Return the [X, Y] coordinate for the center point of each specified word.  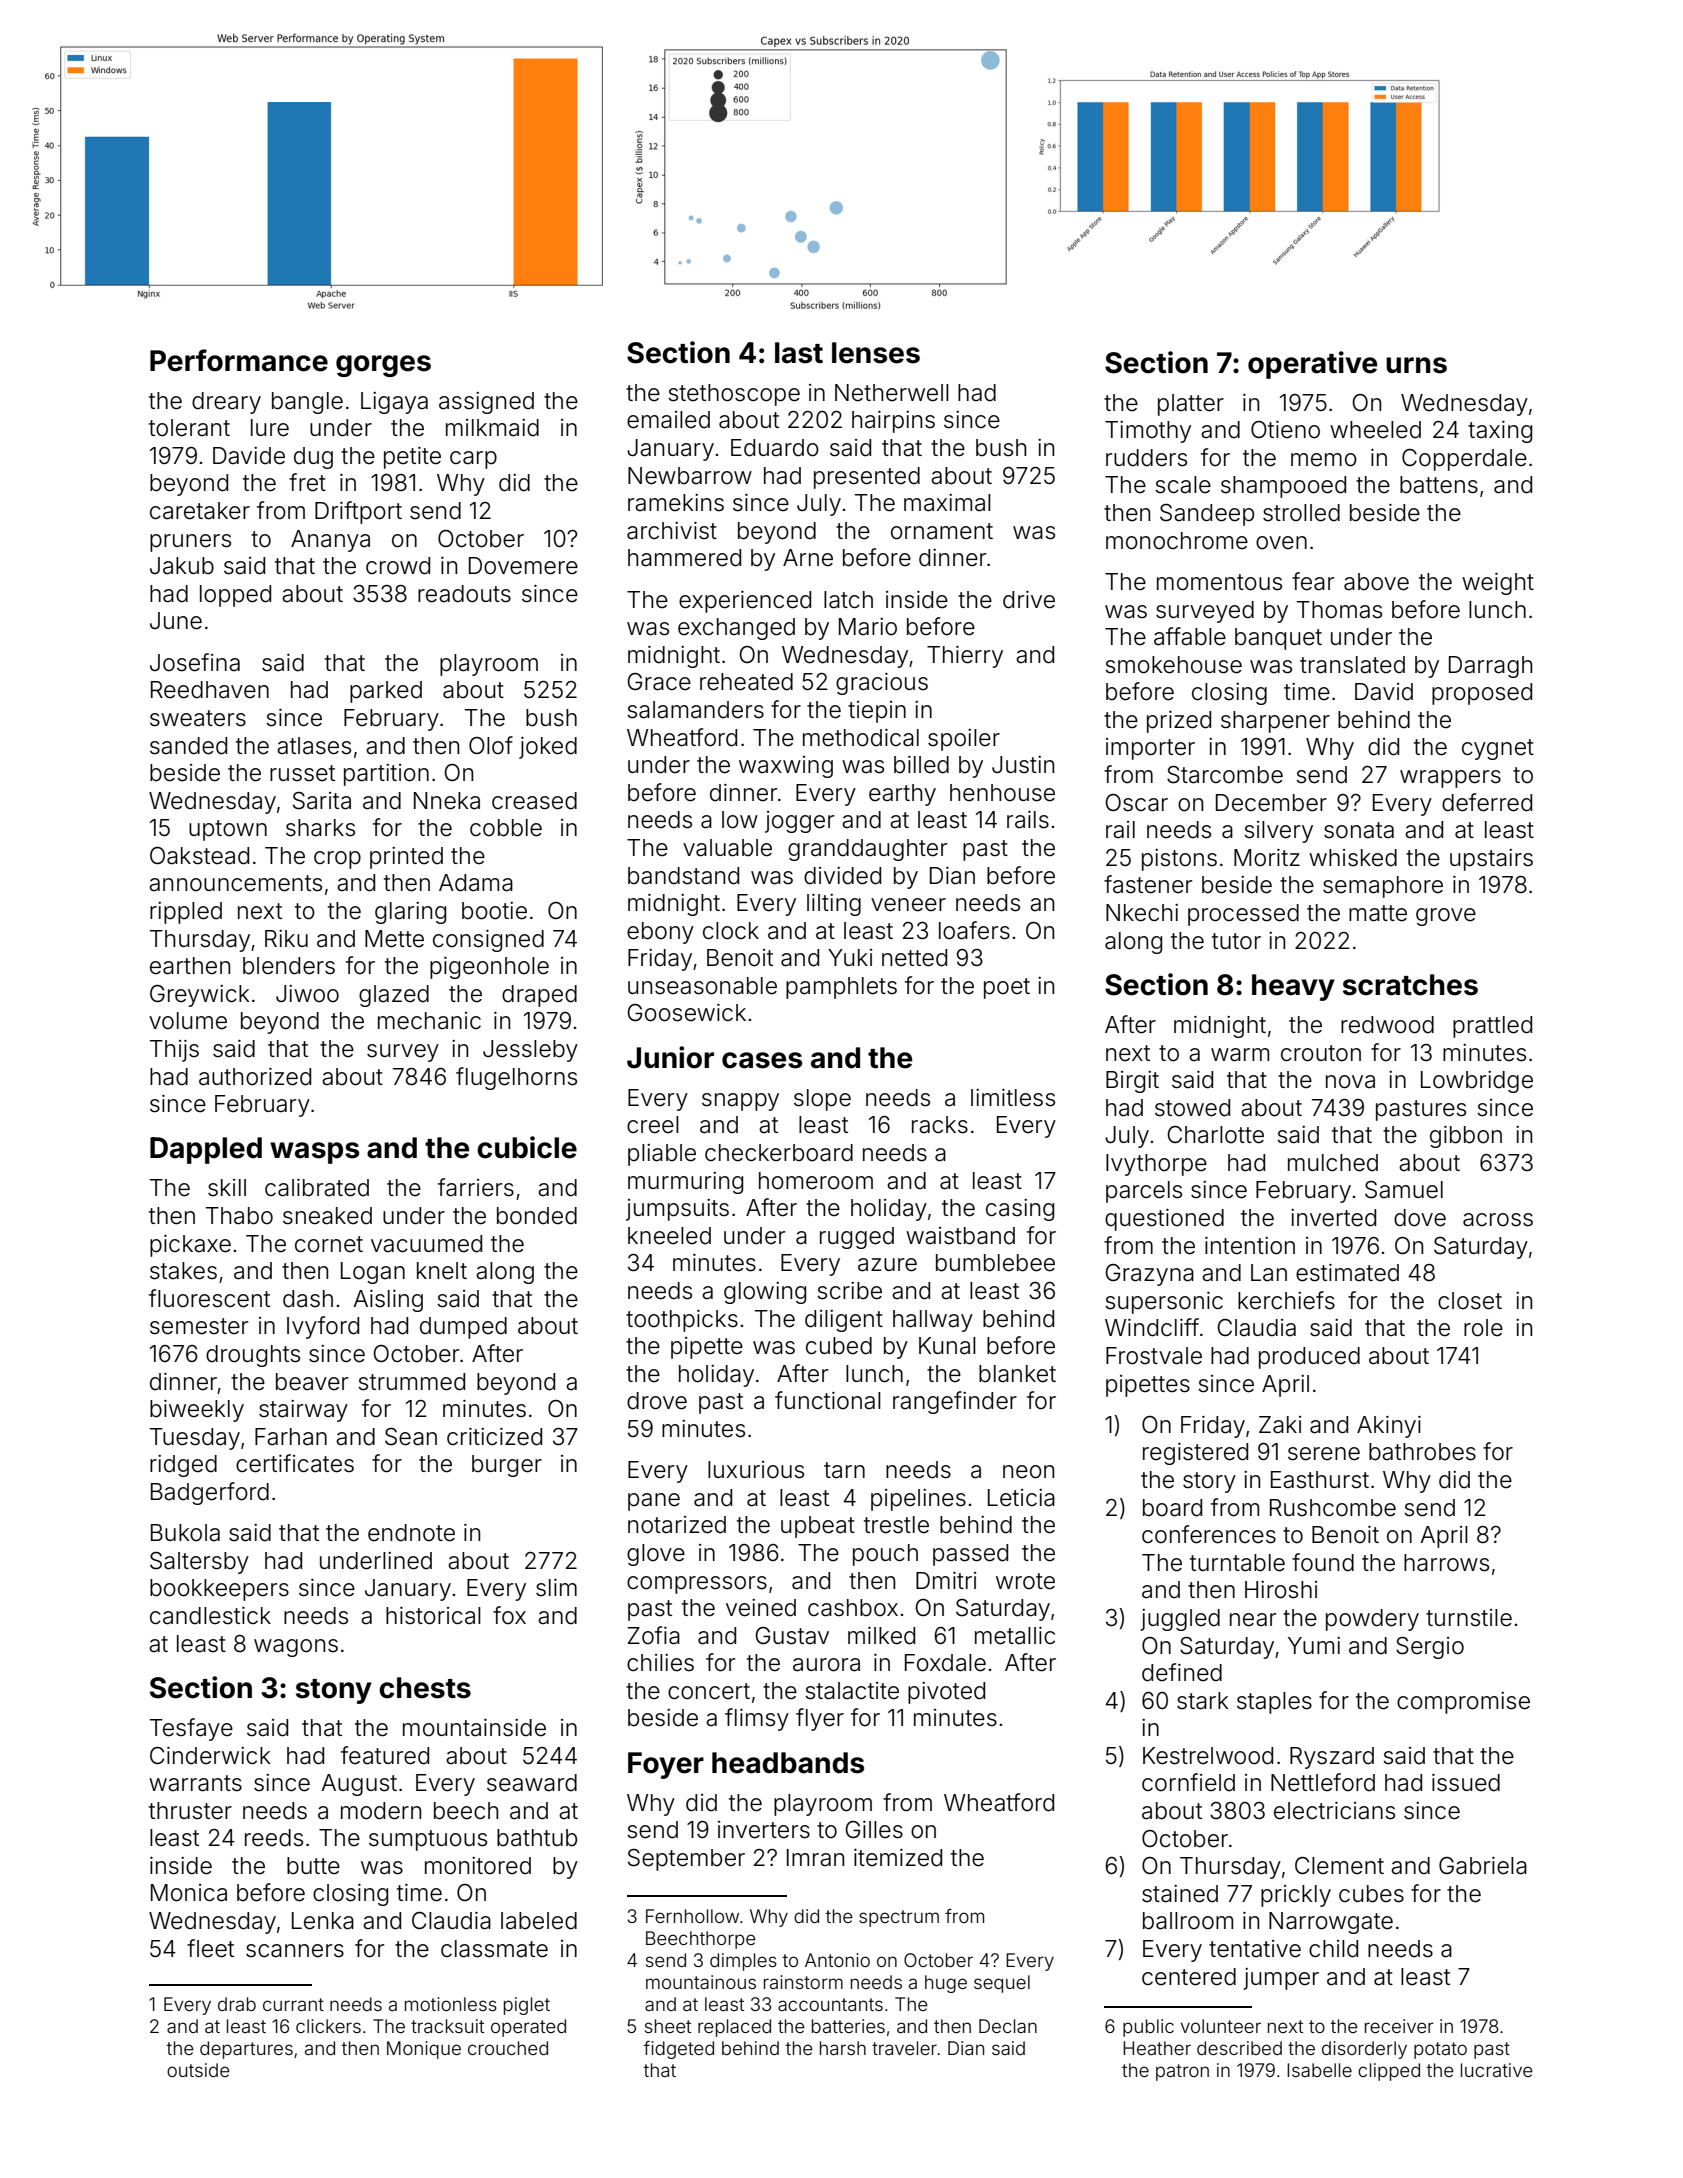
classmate [494, 1949]
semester [199, 1326]
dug [313, 458]
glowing [765, 1293]
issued [1466, 1783]
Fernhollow [692, 1916]
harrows [1446, 1563]
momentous [1219, 582]
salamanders [695, 710]
